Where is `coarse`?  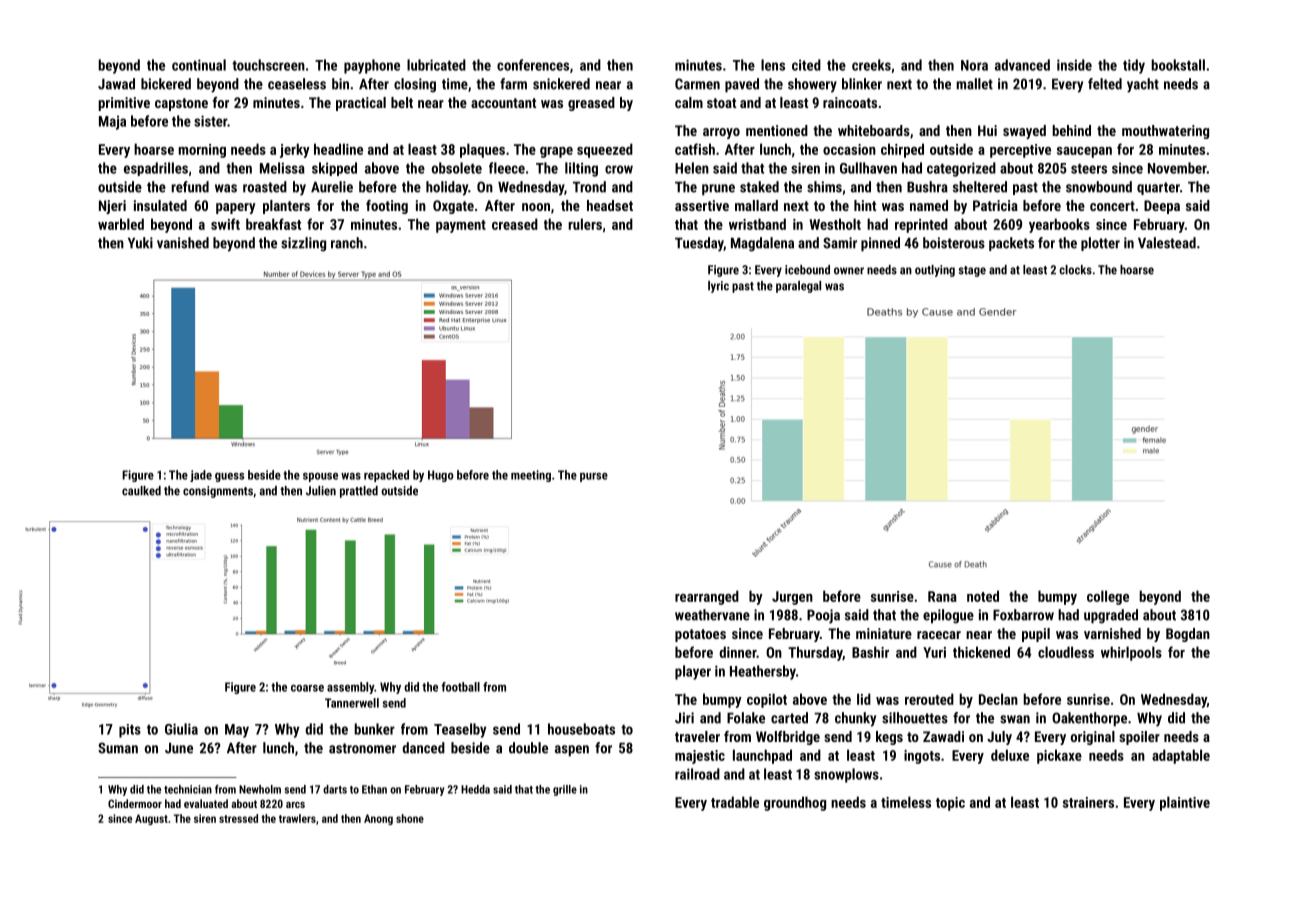 coarse is located at coordinates (307, 688).
